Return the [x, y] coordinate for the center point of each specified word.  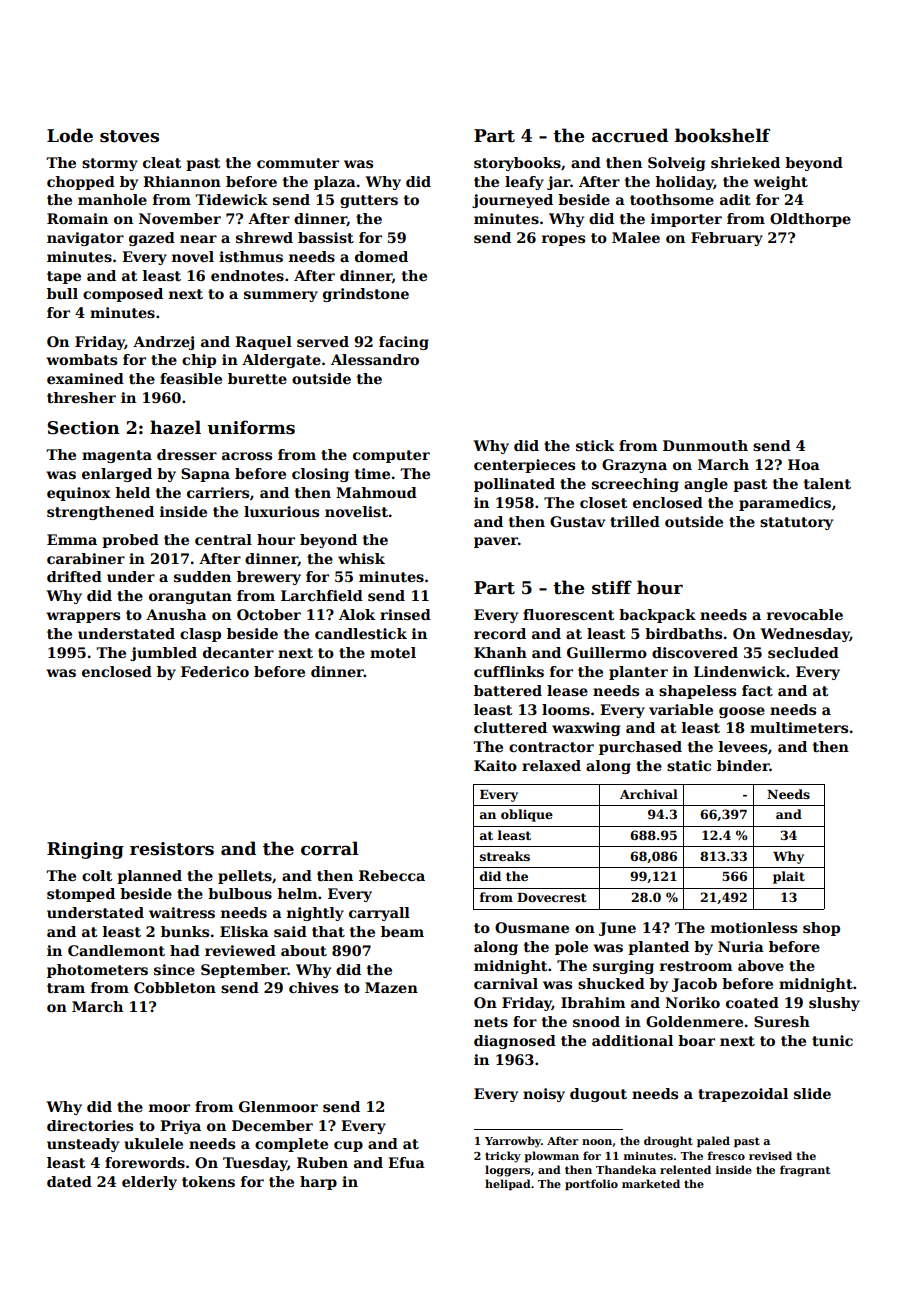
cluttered [510, 727]
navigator [85, 239]
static [689, 765]
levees [743, 746]
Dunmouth [705, 445]
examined [85, 378]
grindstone [366, 295]
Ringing [85, 850]
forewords [145, 1162]
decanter [238, 652]
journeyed [512, 201]
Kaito [495, 765]
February [727, 239]
